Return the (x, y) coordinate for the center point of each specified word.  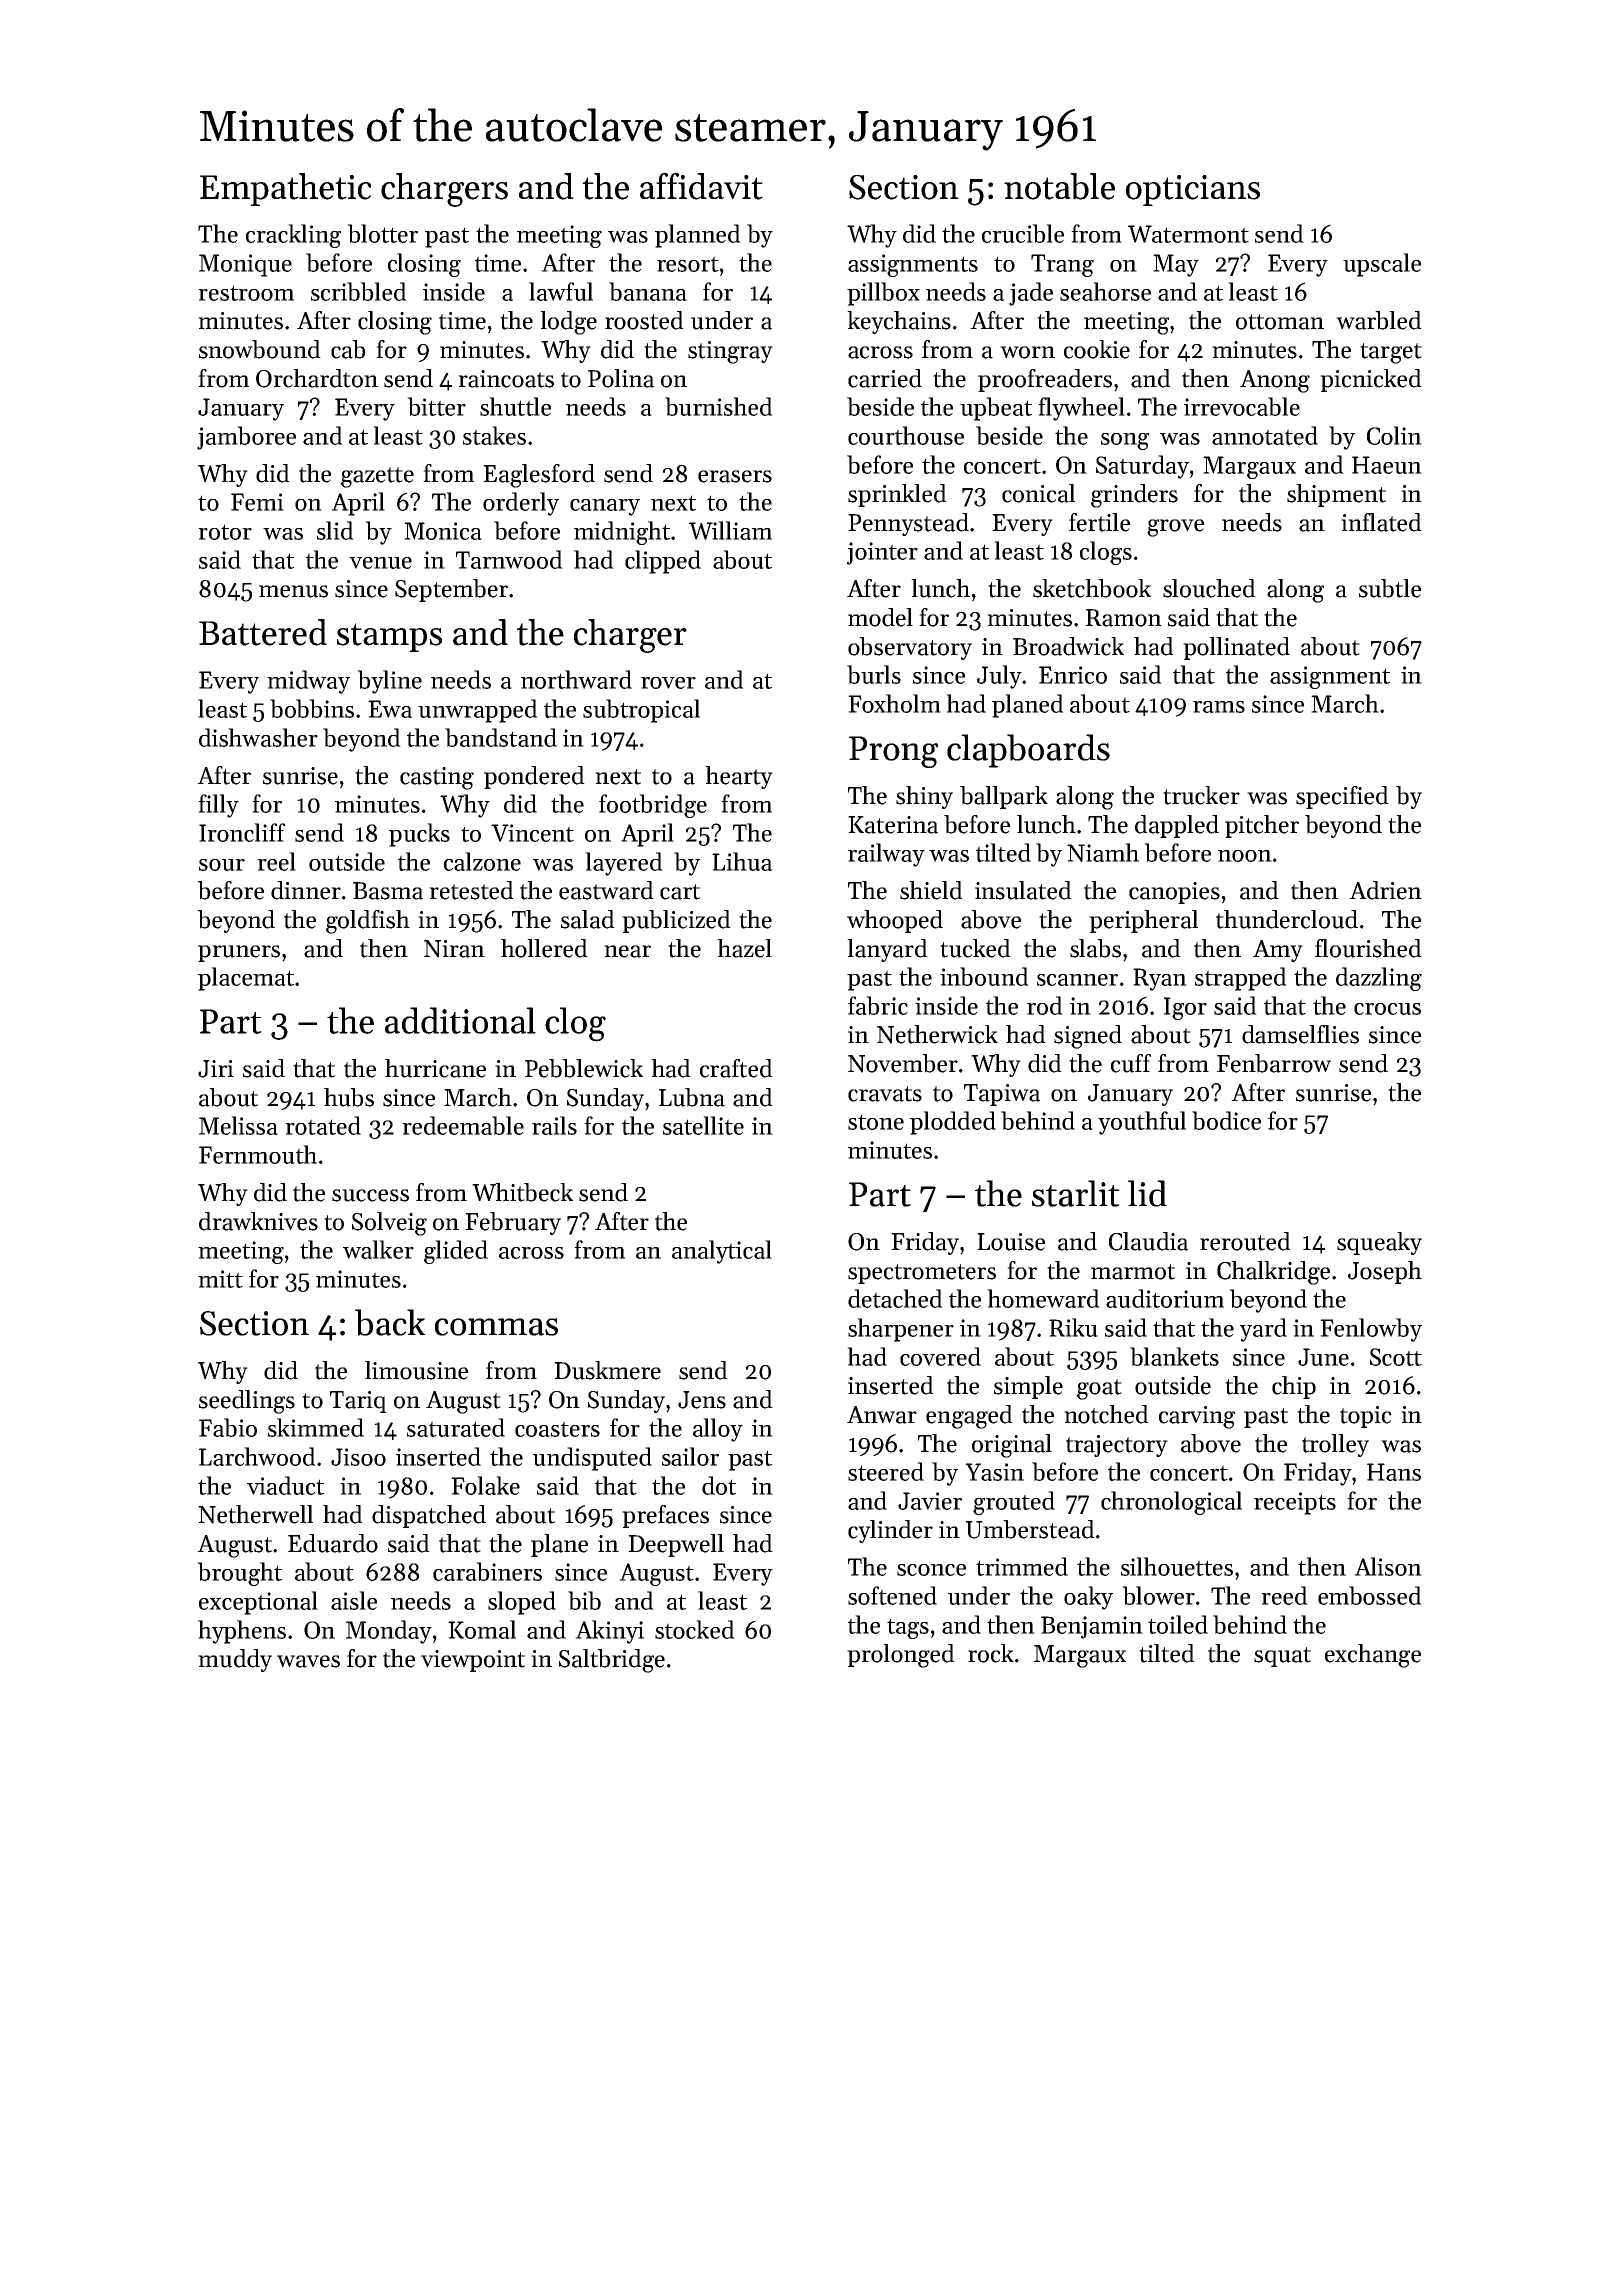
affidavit (701, 186)
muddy (235, 1660)
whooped (895, 921)
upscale (1382, 265)
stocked (695, 1629)
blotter (382, 233)
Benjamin (1092, 1627)
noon (1245, 856)
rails (554, 1125)
